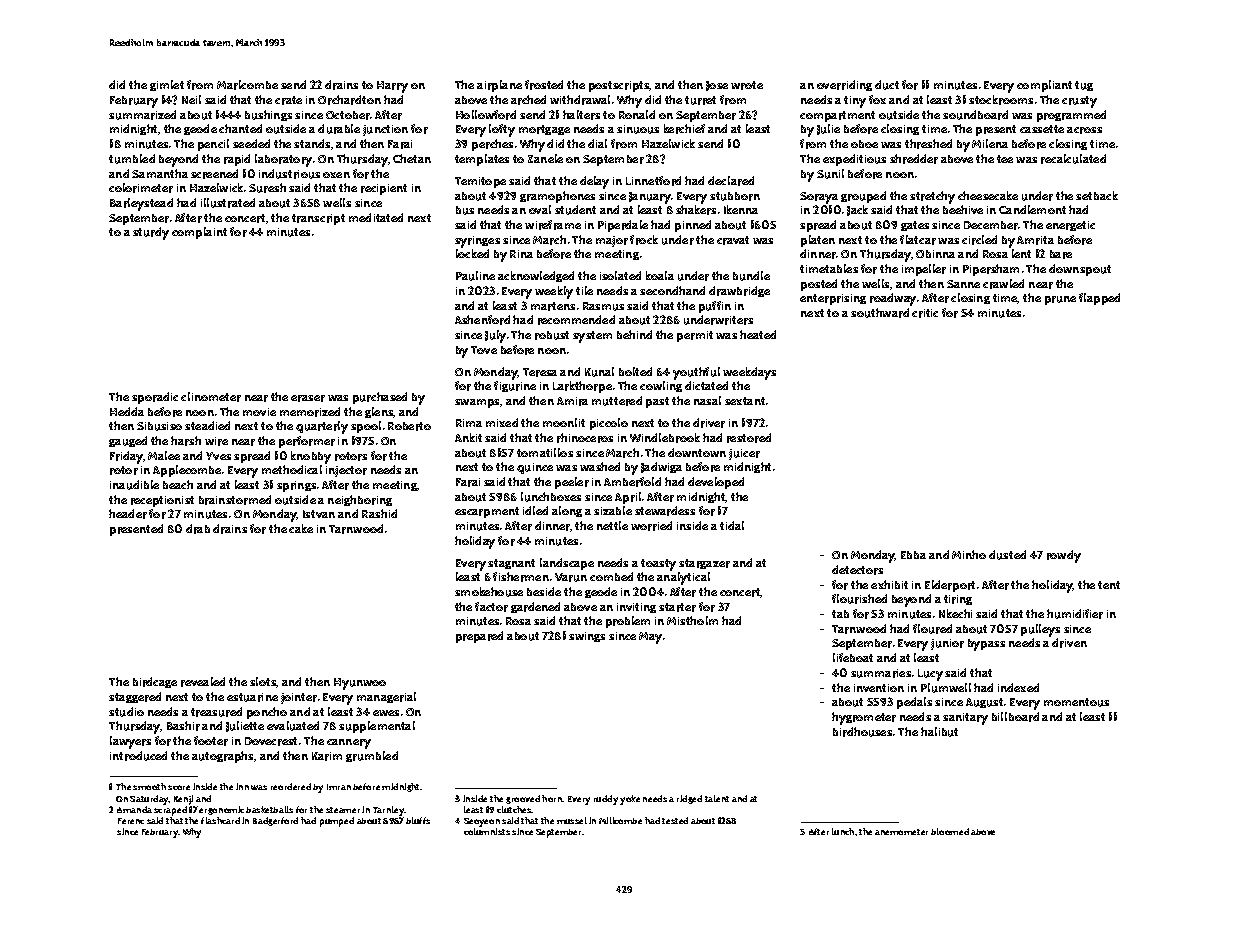 This page has height=952, width=1233. I want to click on colorimeter, so click(141, 188).
